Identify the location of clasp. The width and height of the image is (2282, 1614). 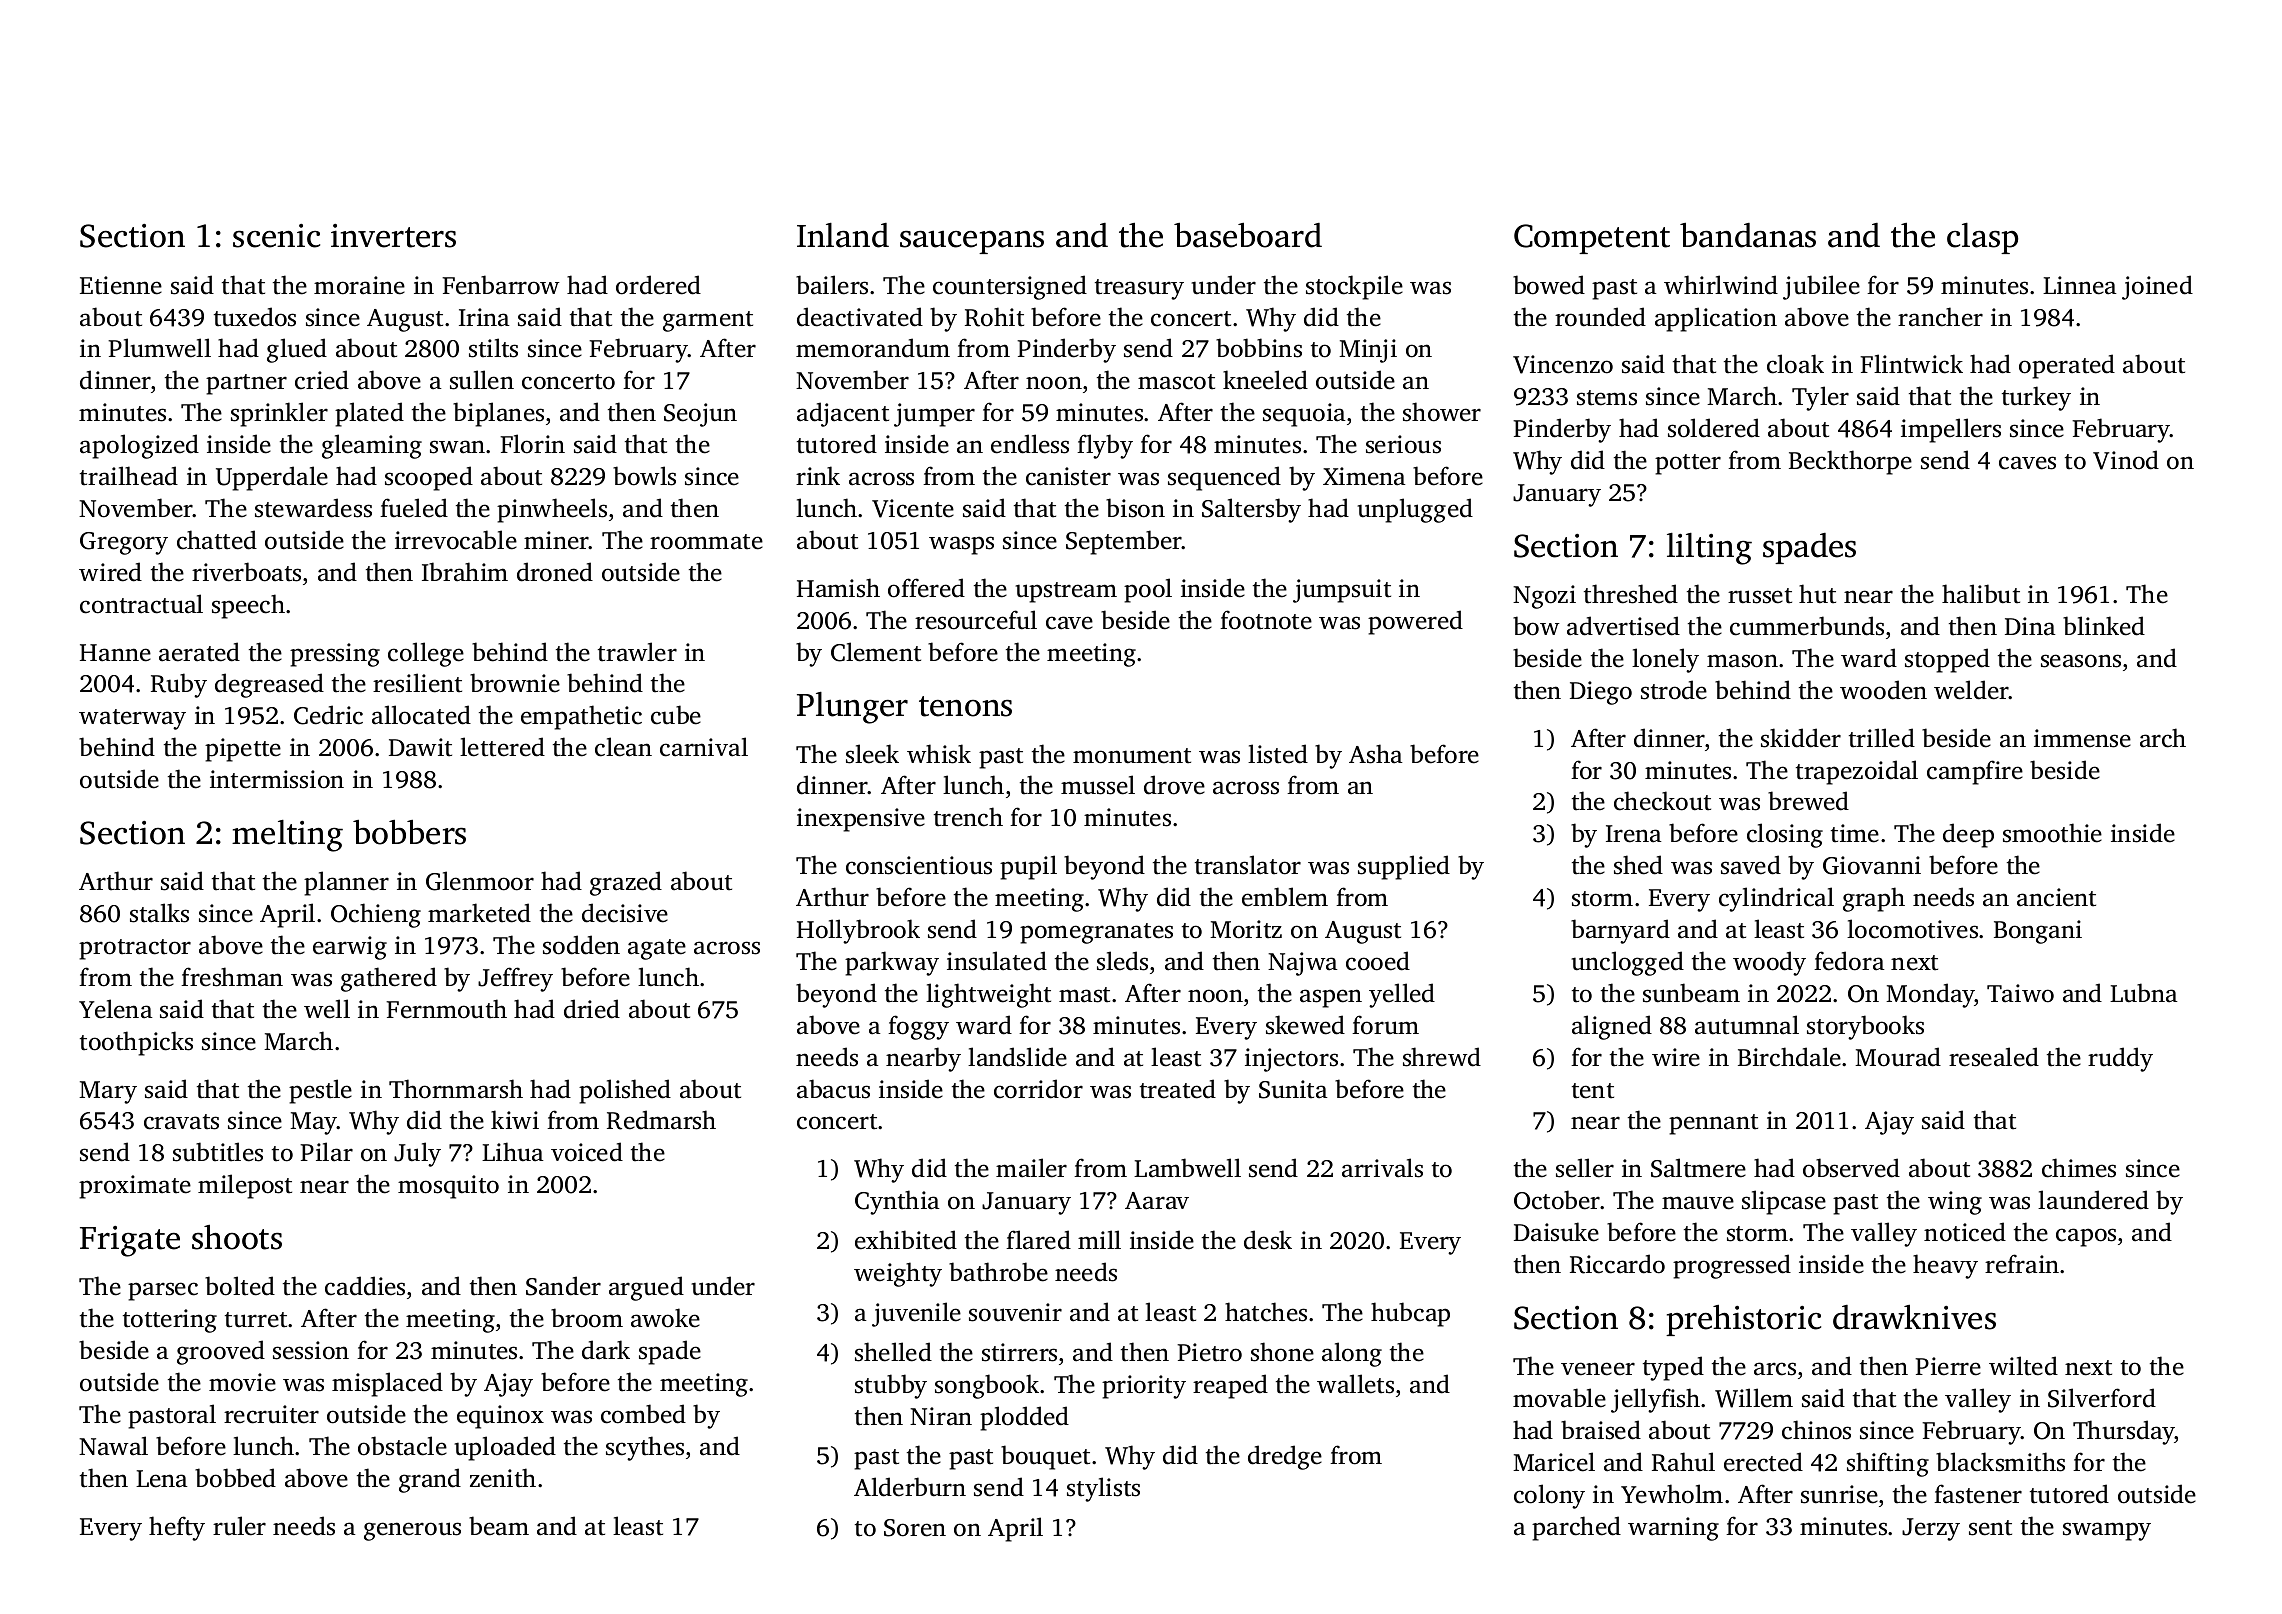
(1982, 238).
